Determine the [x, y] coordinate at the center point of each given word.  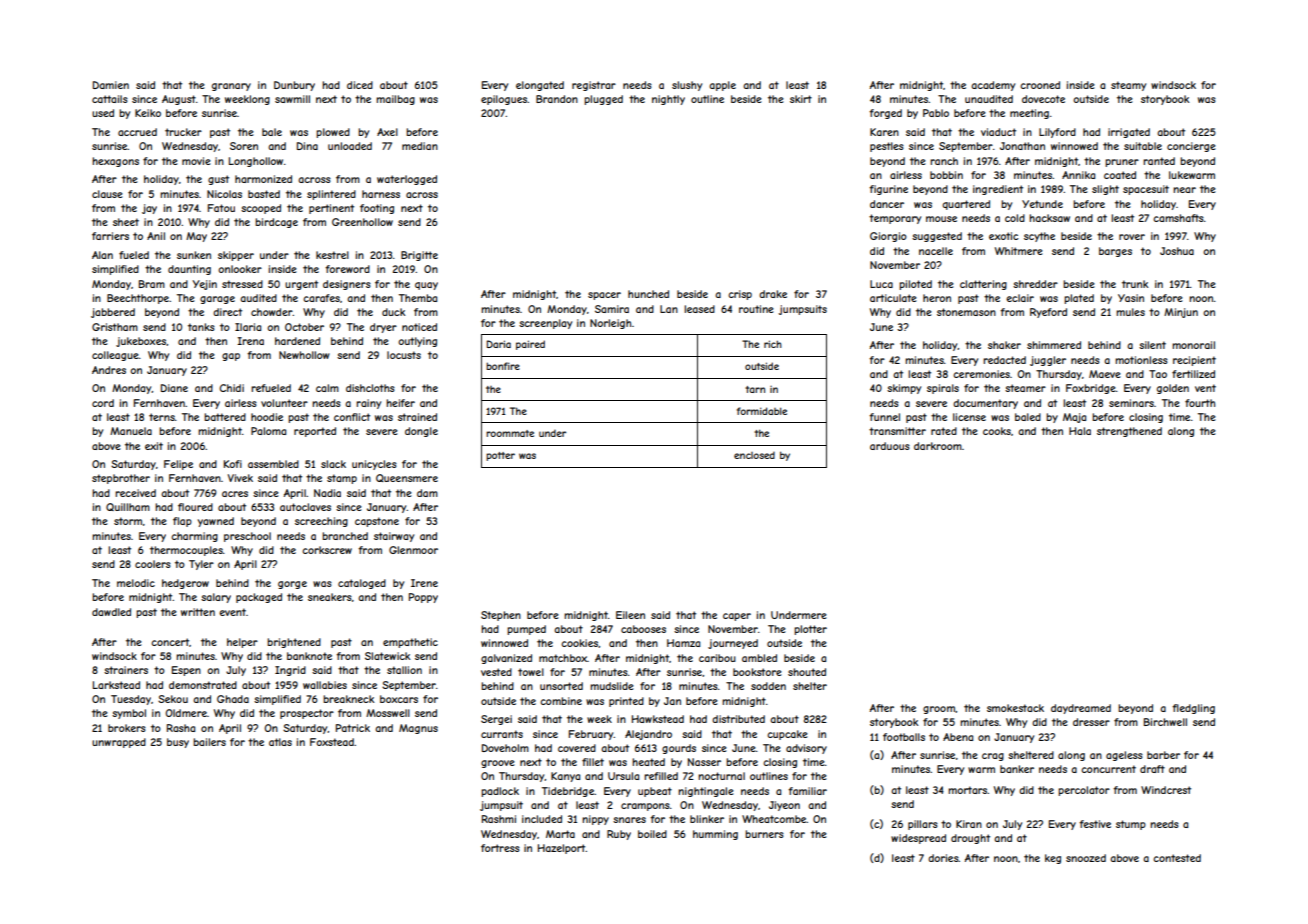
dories [943, 858]
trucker [183, 132]
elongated [540, 86]
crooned [1040, 85]
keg [1053, 859]
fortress [500, 848]
